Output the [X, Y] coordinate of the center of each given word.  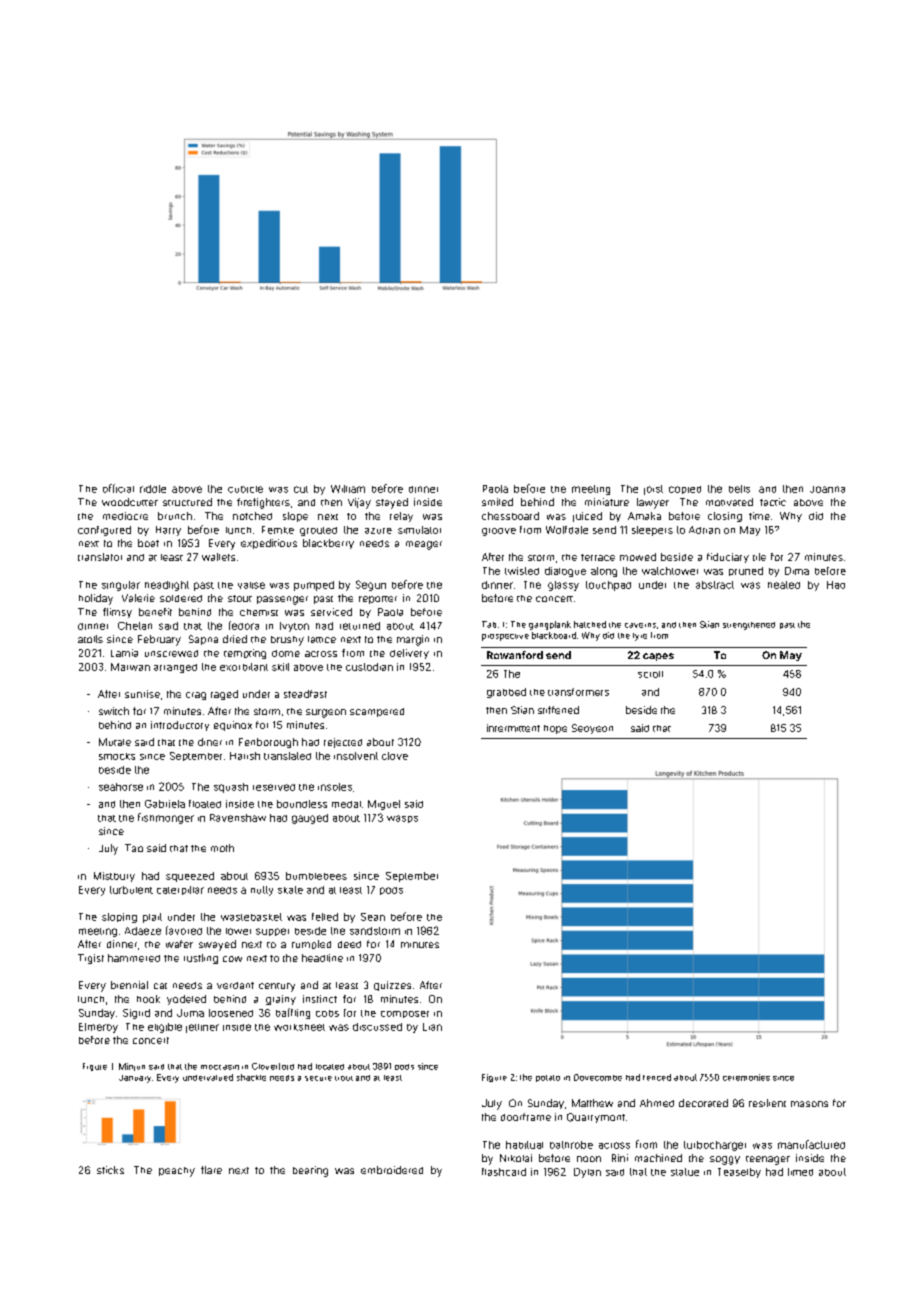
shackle [251, 1077]
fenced [657, 1077]
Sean [373, 917]
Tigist [91, 959]
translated [287, 756]
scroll [650, 674]
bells [739, 489]
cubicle [245, 489]
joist [653, 490]
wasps [402, 819]
